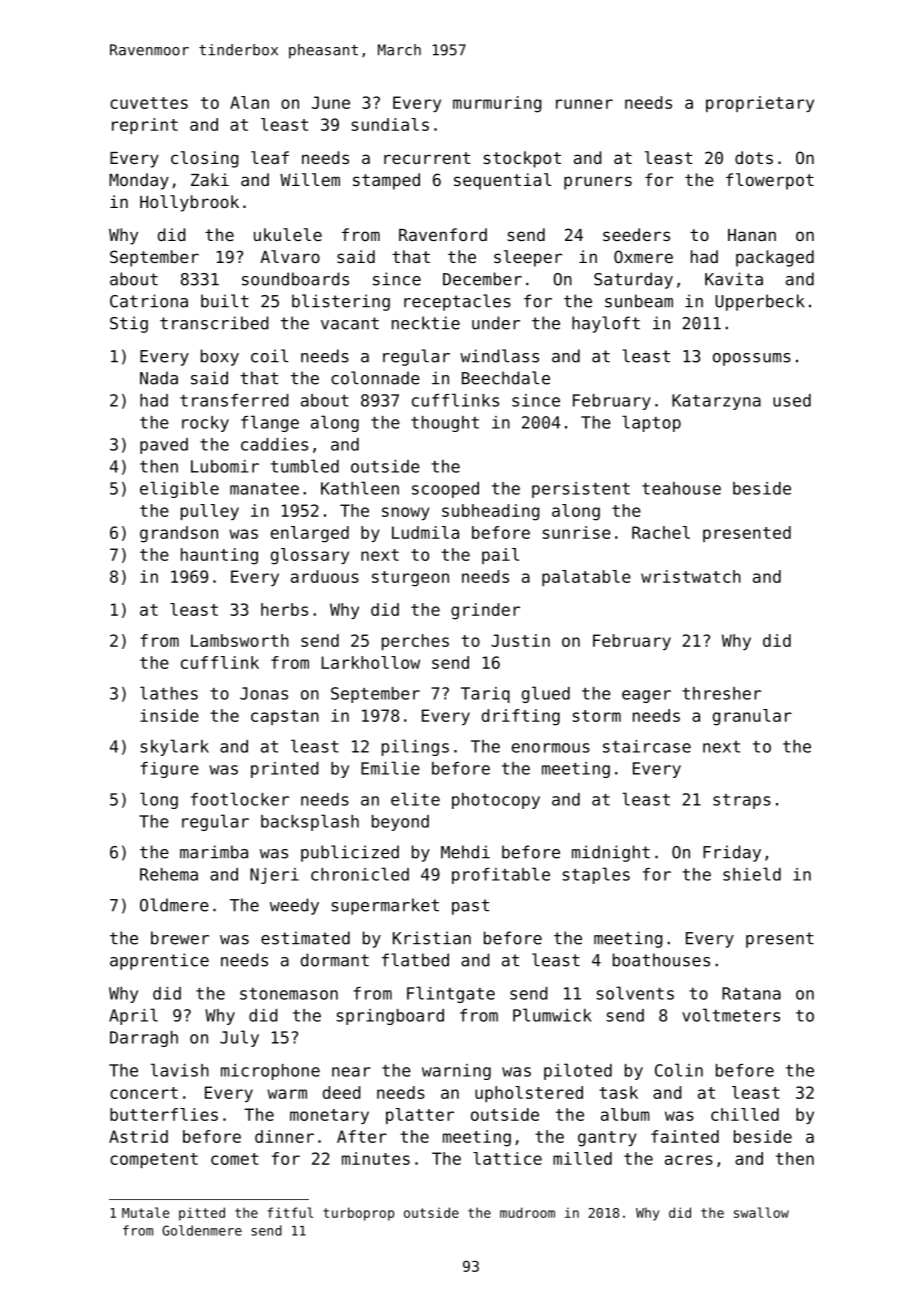 The image size is (924, 1308). I want to click on straps, so click(742, 801).
